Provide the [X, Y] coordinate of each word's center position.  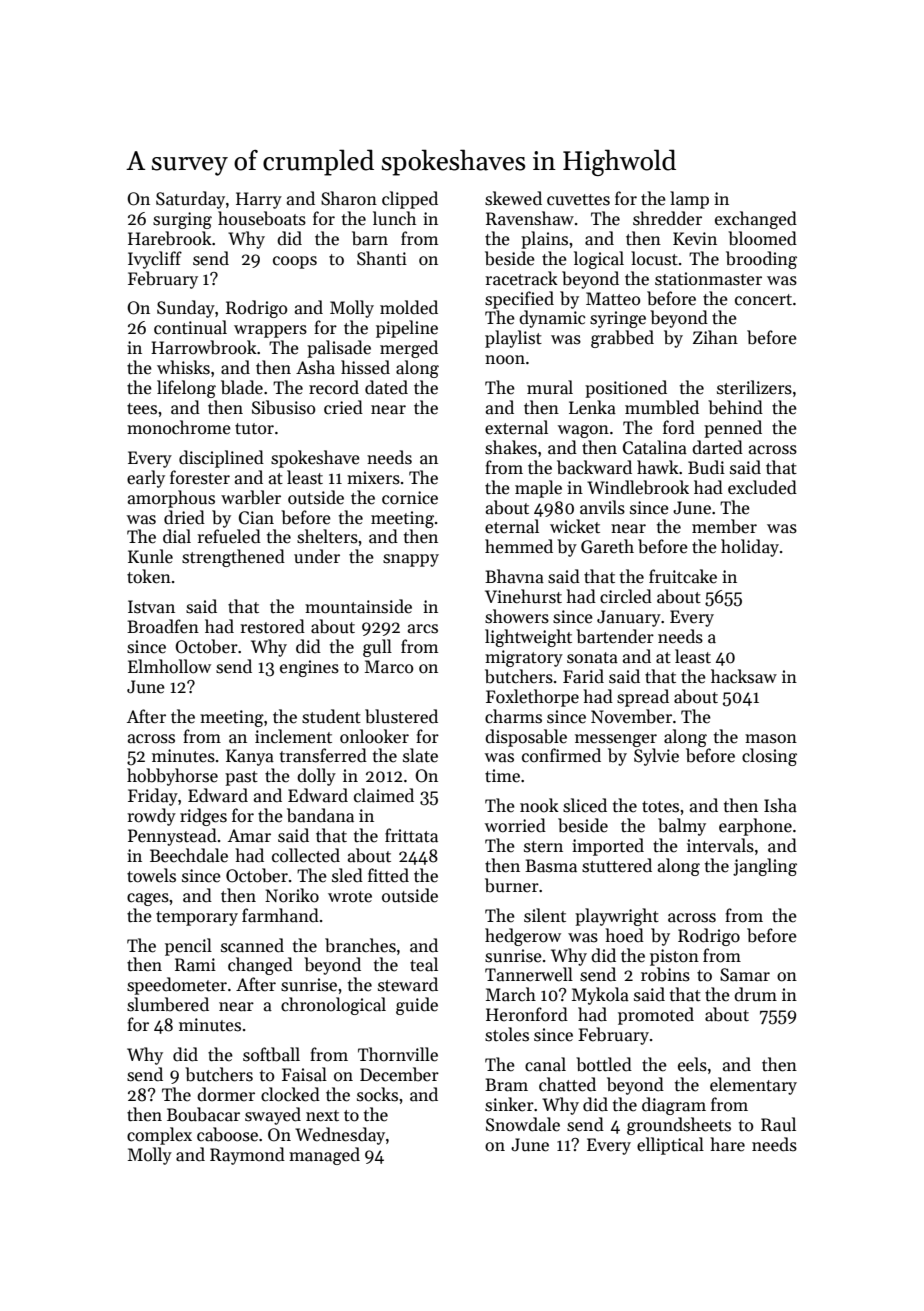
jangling [765, 867]
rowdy [151, 817]
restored [272, 626]
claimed [384, 795]
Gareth [607, 546]
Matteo [613, 299]
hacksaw [744, 676]
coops [295, 262]
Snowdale [523, 1124]
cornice [410, 498]
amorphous [171, 499]
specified [519, 300]
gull [377, 648]
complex [159, 1136]
